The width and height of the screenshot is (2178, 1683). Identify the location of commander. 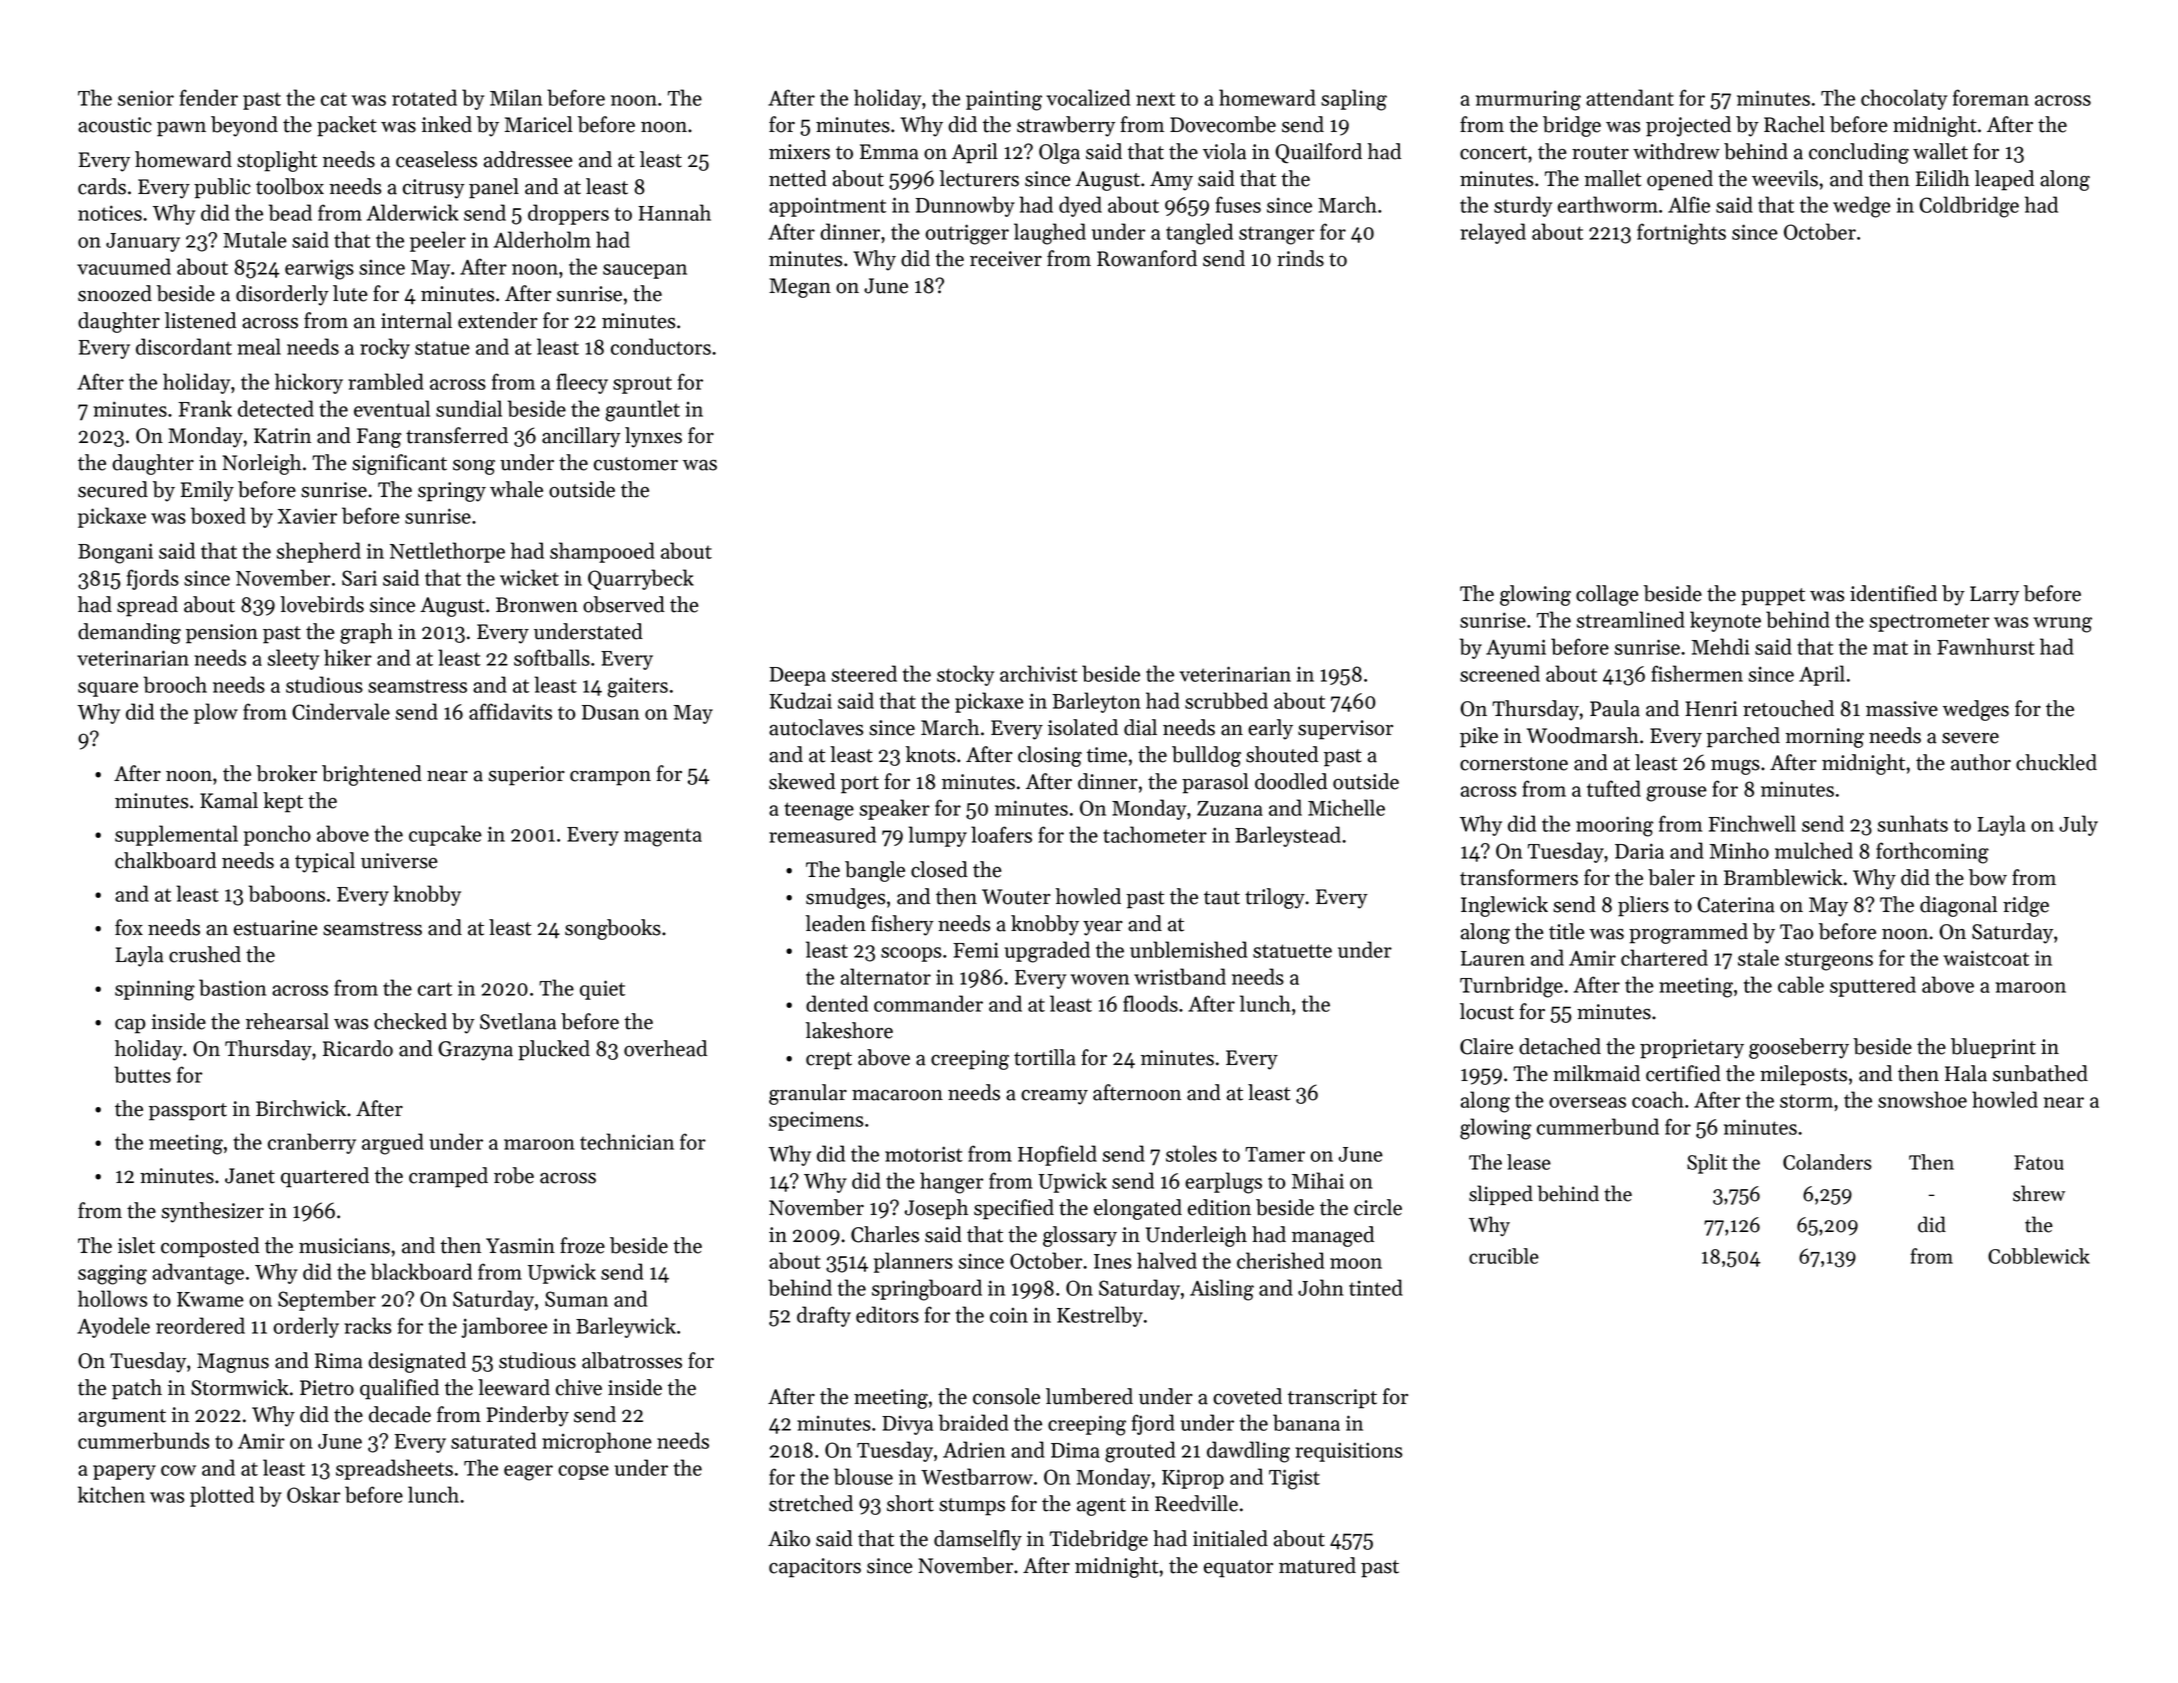
(928, 1003).
